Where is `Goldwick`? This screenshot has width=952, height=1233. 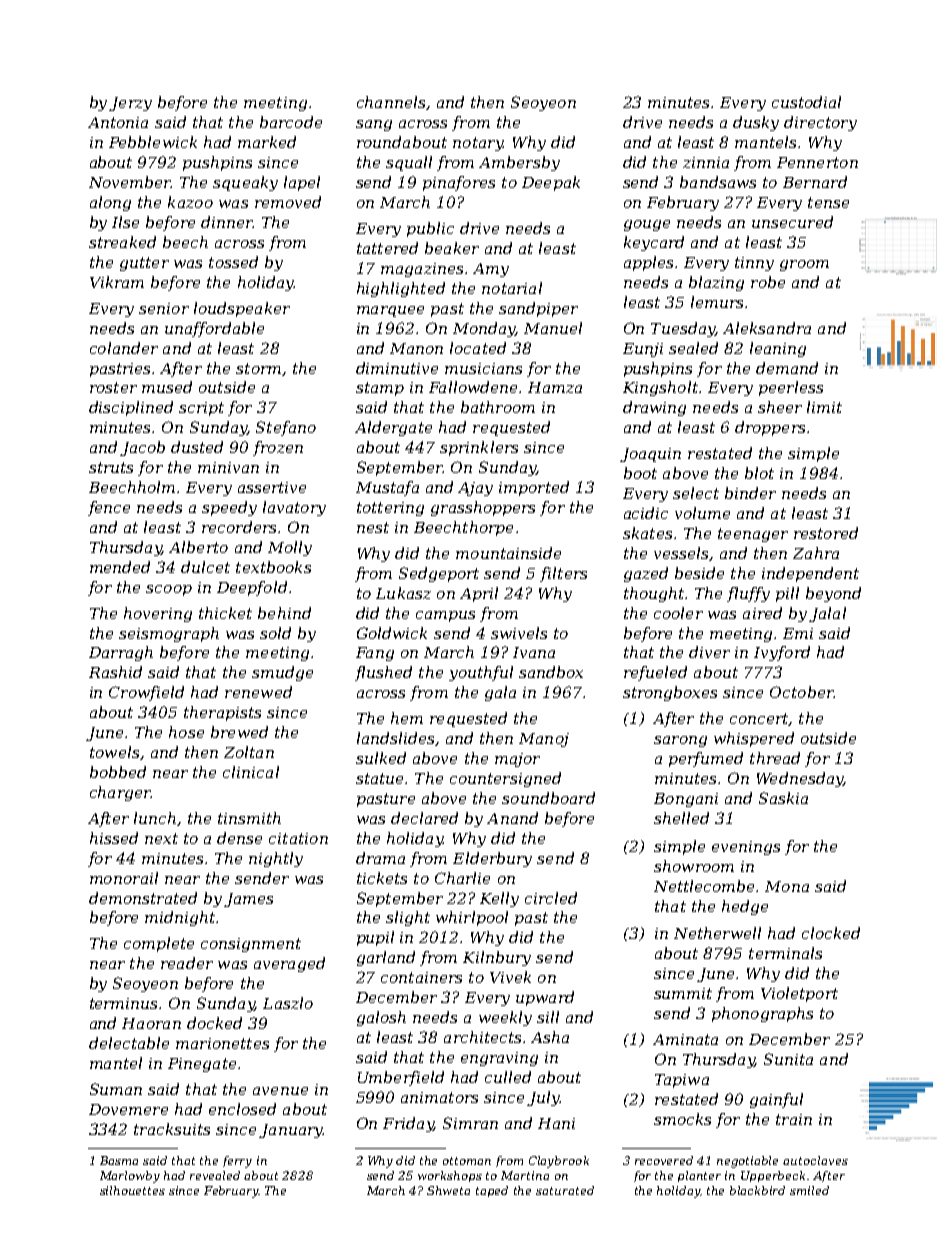
Goldwick is located at coordinates (392, 633).
